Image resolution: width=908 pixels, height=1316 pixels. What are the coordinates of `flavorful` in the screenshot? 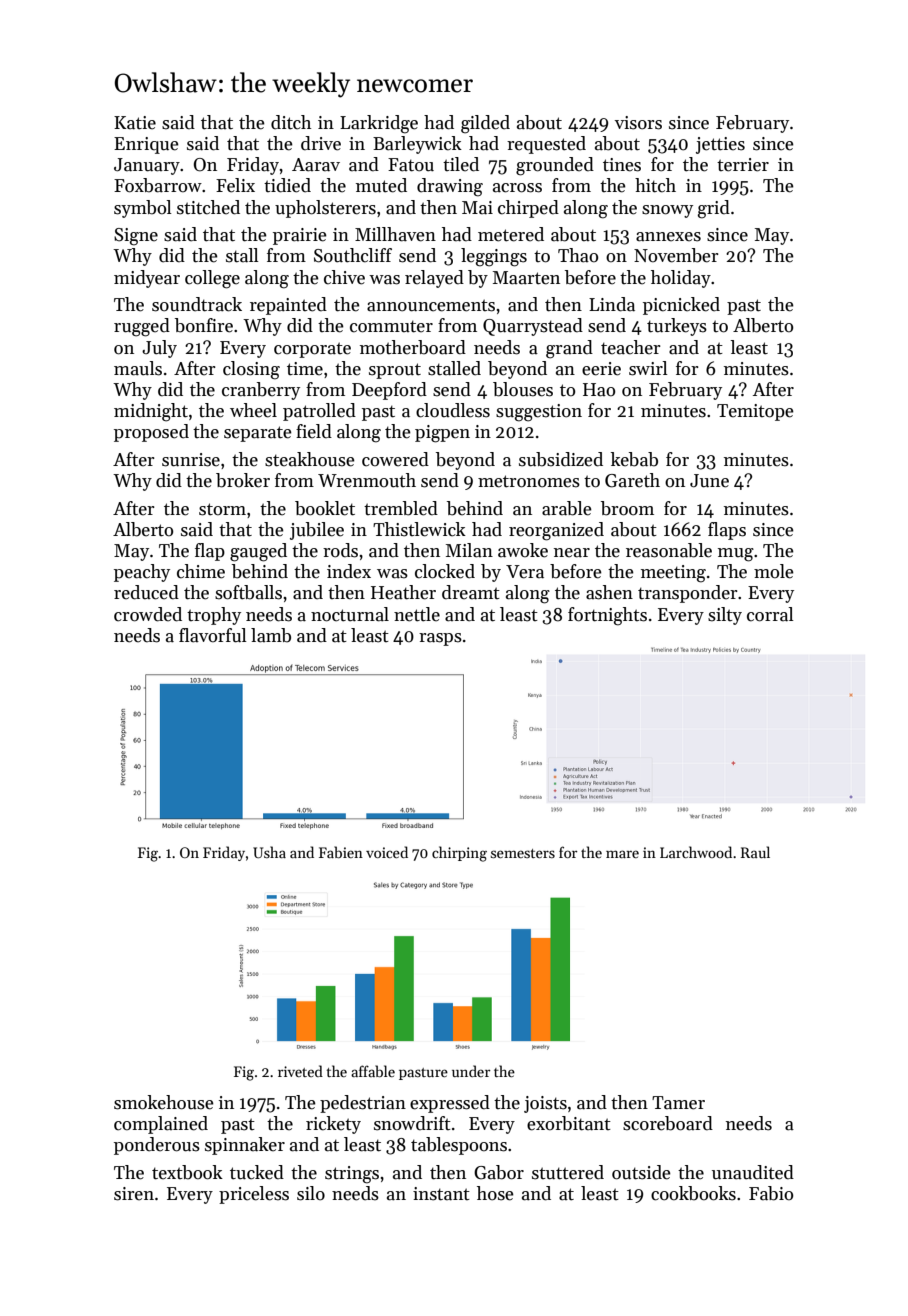 It's located at (213, 635).
